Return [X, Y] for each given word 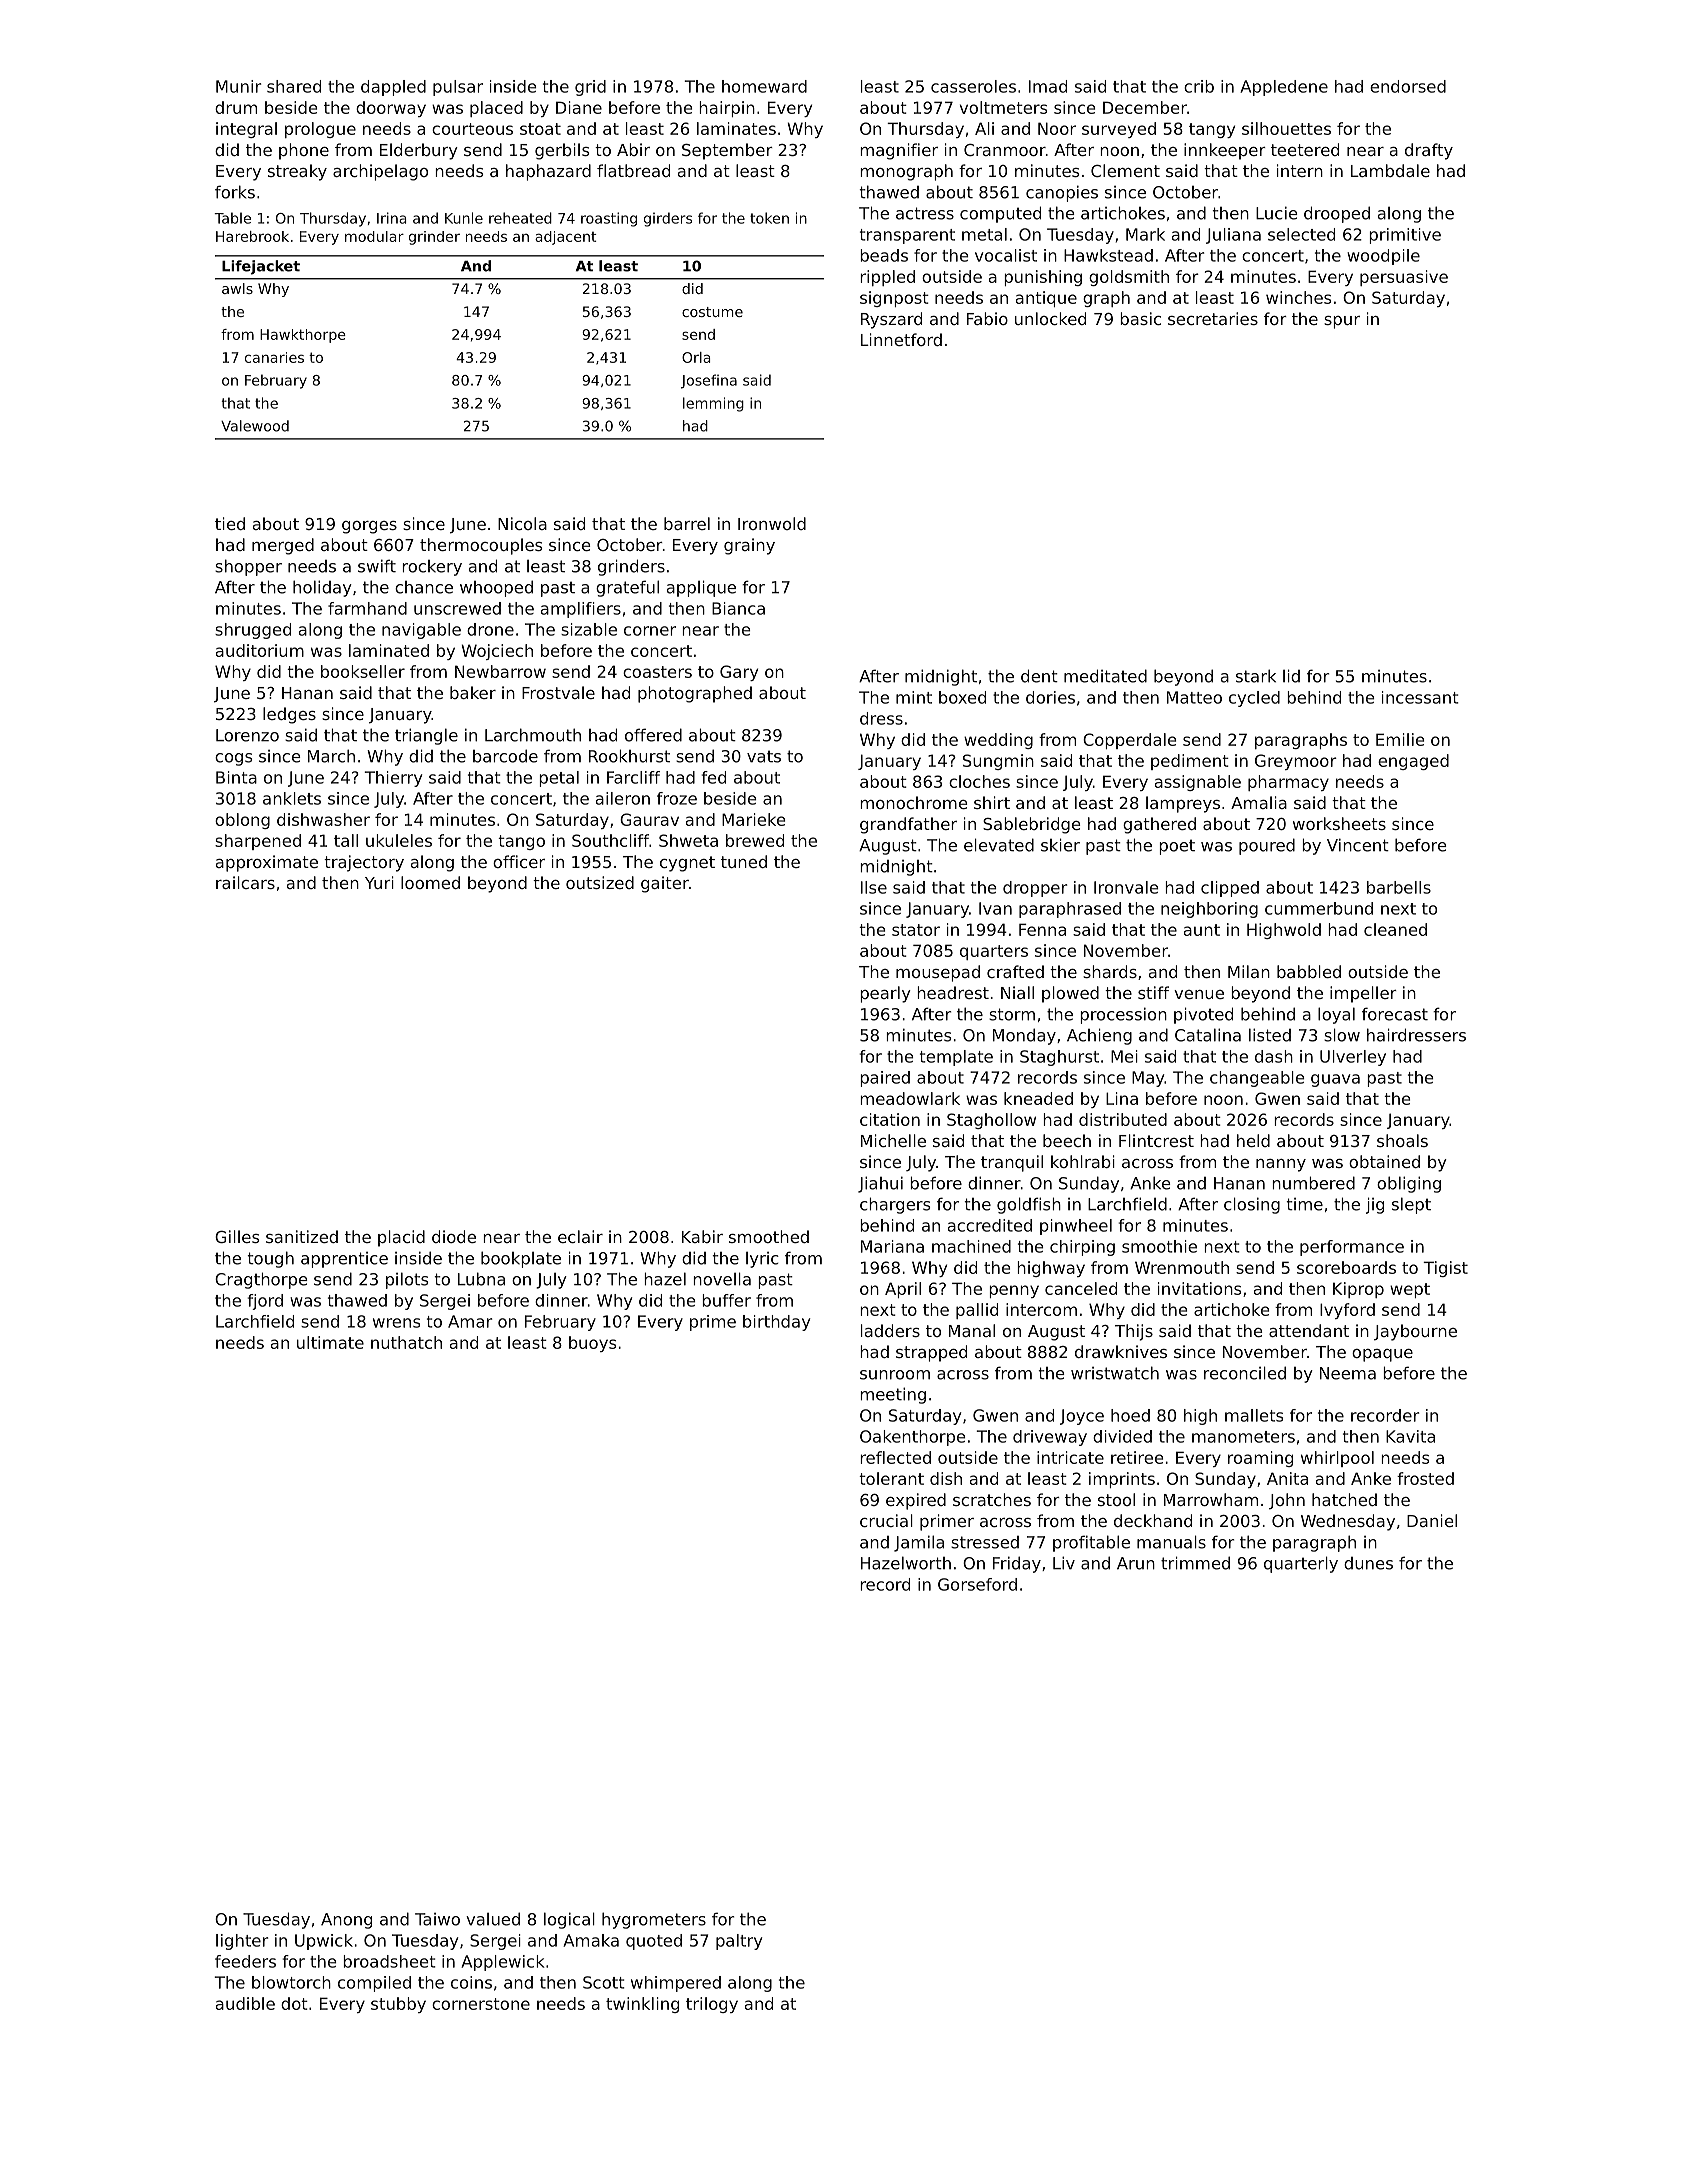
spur [1342, 322]
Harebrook [252, 236]
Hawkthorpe [303, 336]
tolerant [891, 1478]
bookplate [521, 1259]
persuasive [1404, 278]
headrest [953, 992]
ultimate [330, 1342]
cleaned [1395, 929]
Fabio [987, 318]
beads [884, 255]
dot [294, 2003]
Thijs [1134, 1332]
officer [519, 861]
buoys [592, 1344]
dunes [1368, 1563]
